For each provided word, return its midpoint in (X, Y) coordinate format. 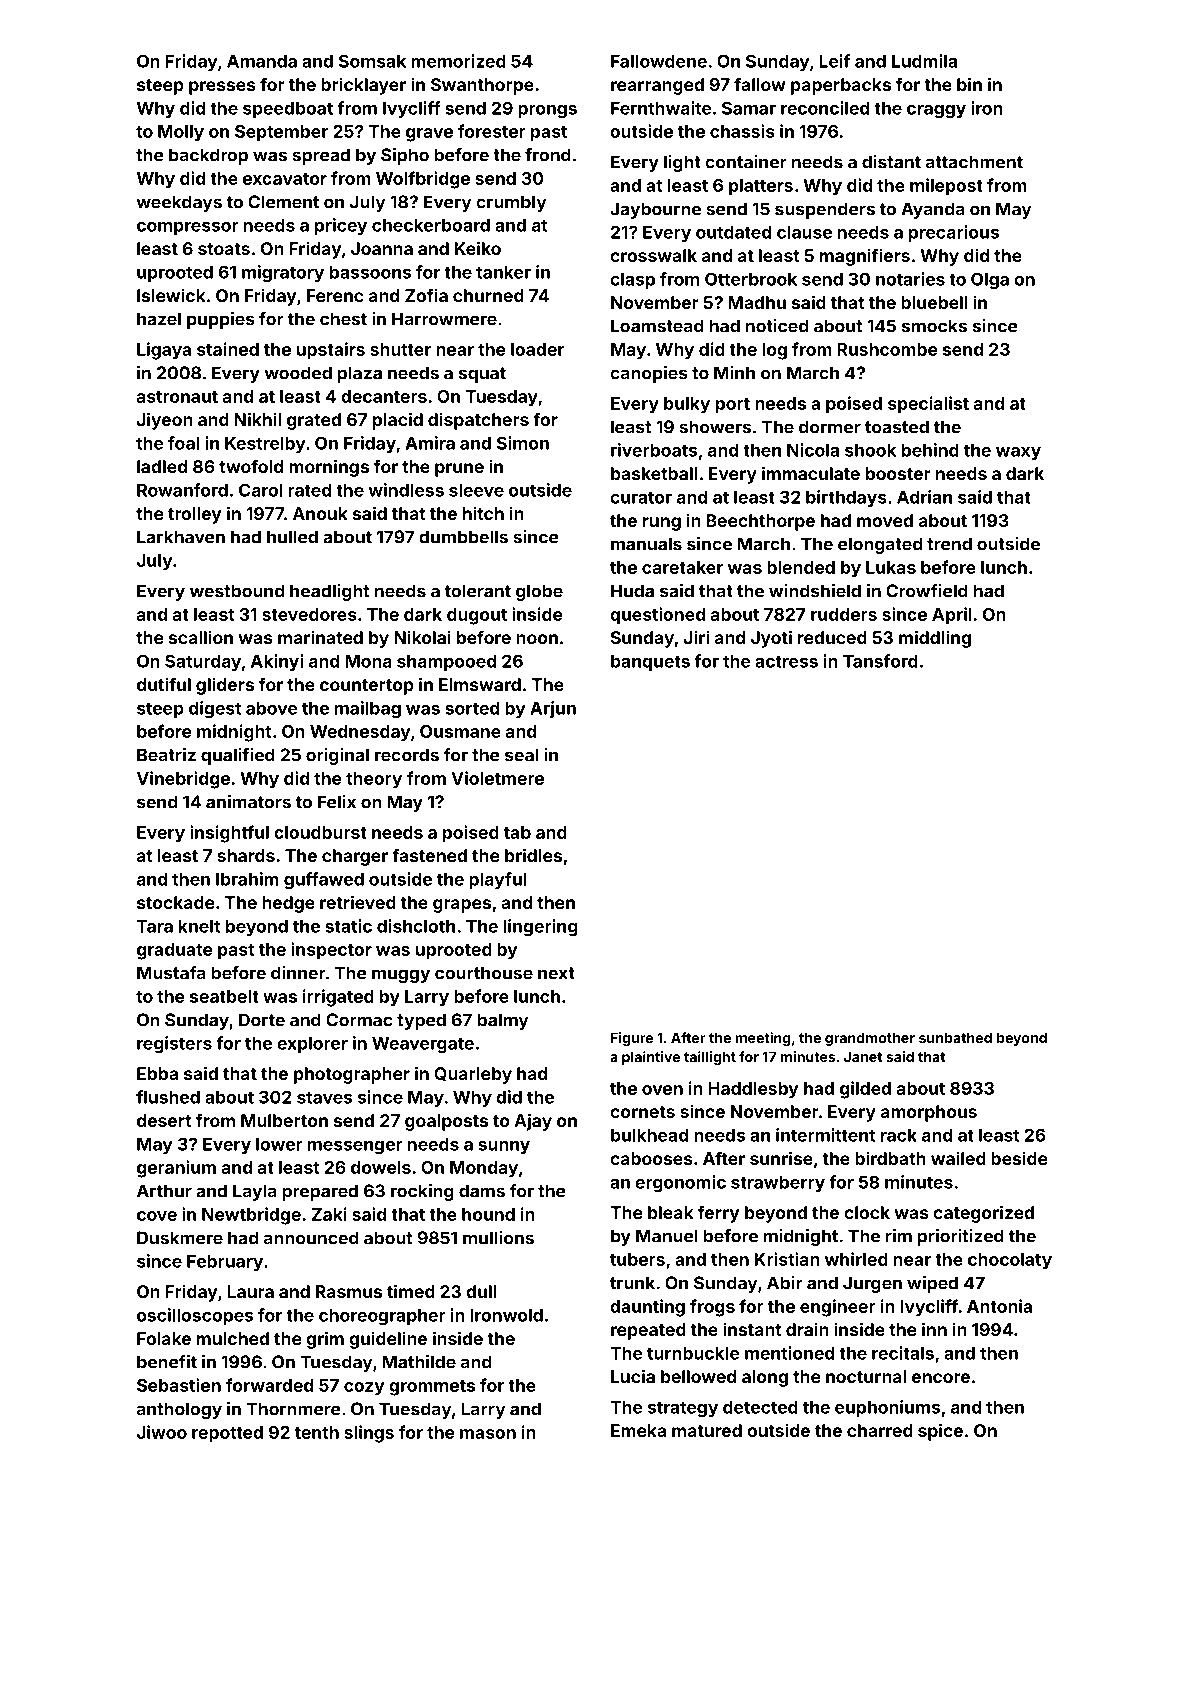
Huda (632, 591)
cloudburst (320, 832)
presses (222, 88)
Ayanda (933, 210)
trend (949, 544)
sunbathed (955, 1037)
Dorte (262, 1020)
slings (369, 1434)
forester (492, 131)
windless (406, 490)
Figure (632, 1039)
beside (1019, 1158)
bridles (533, 855)
